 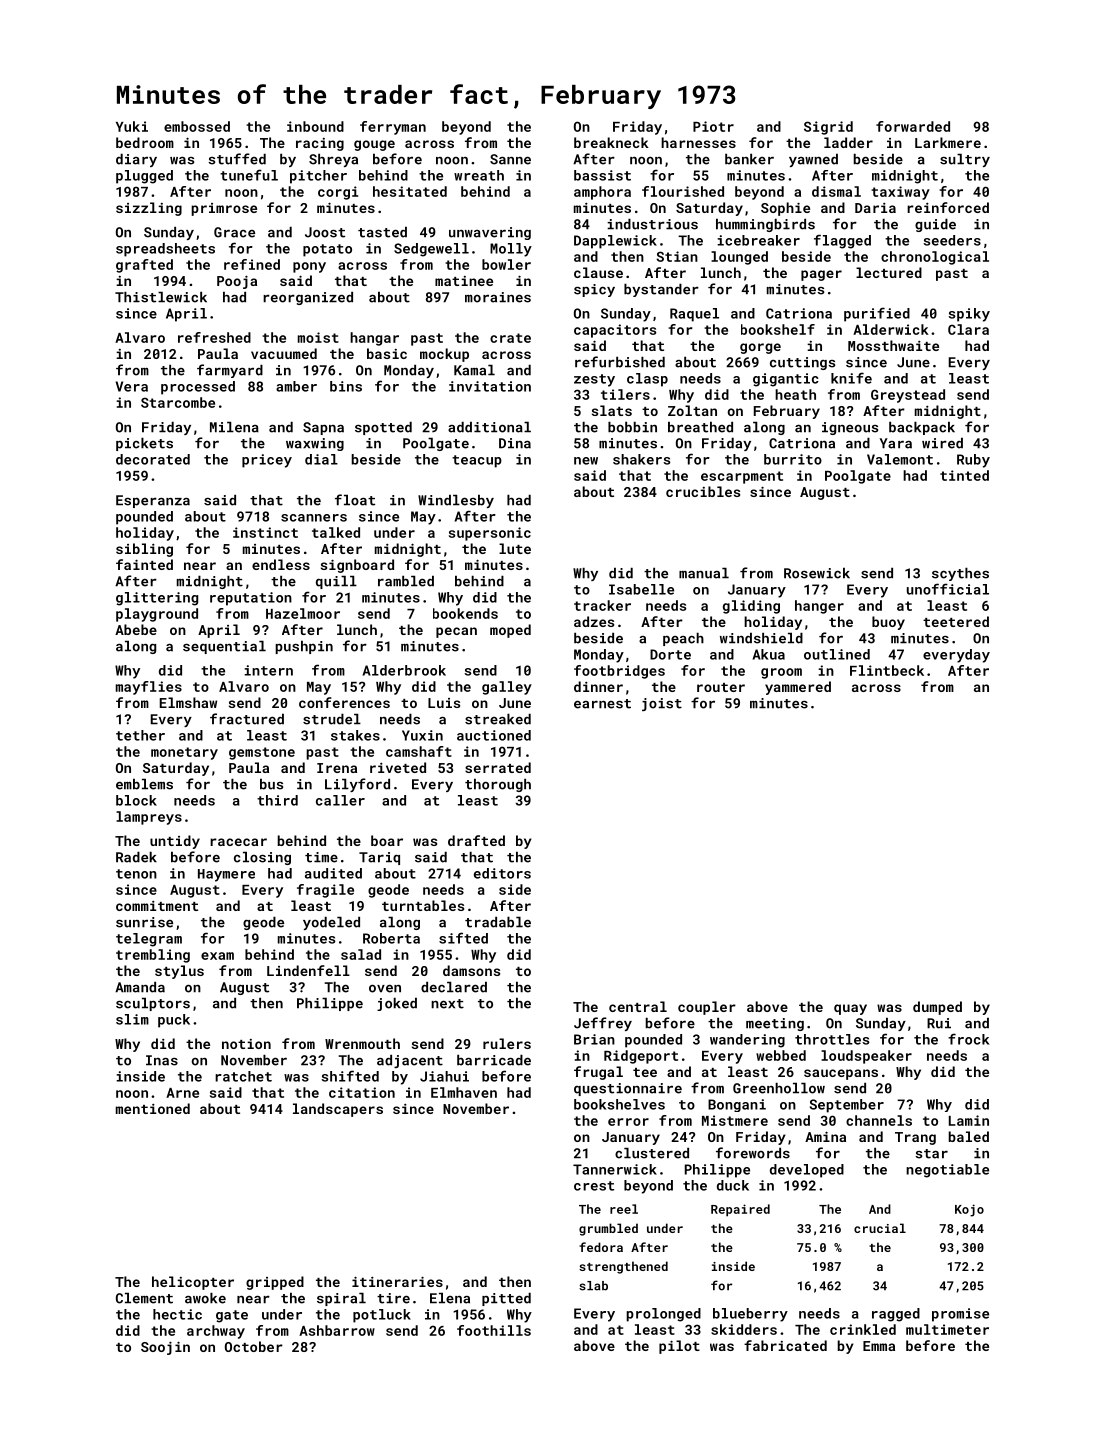 I want to click on Molly, so click(x=511, y=250).
